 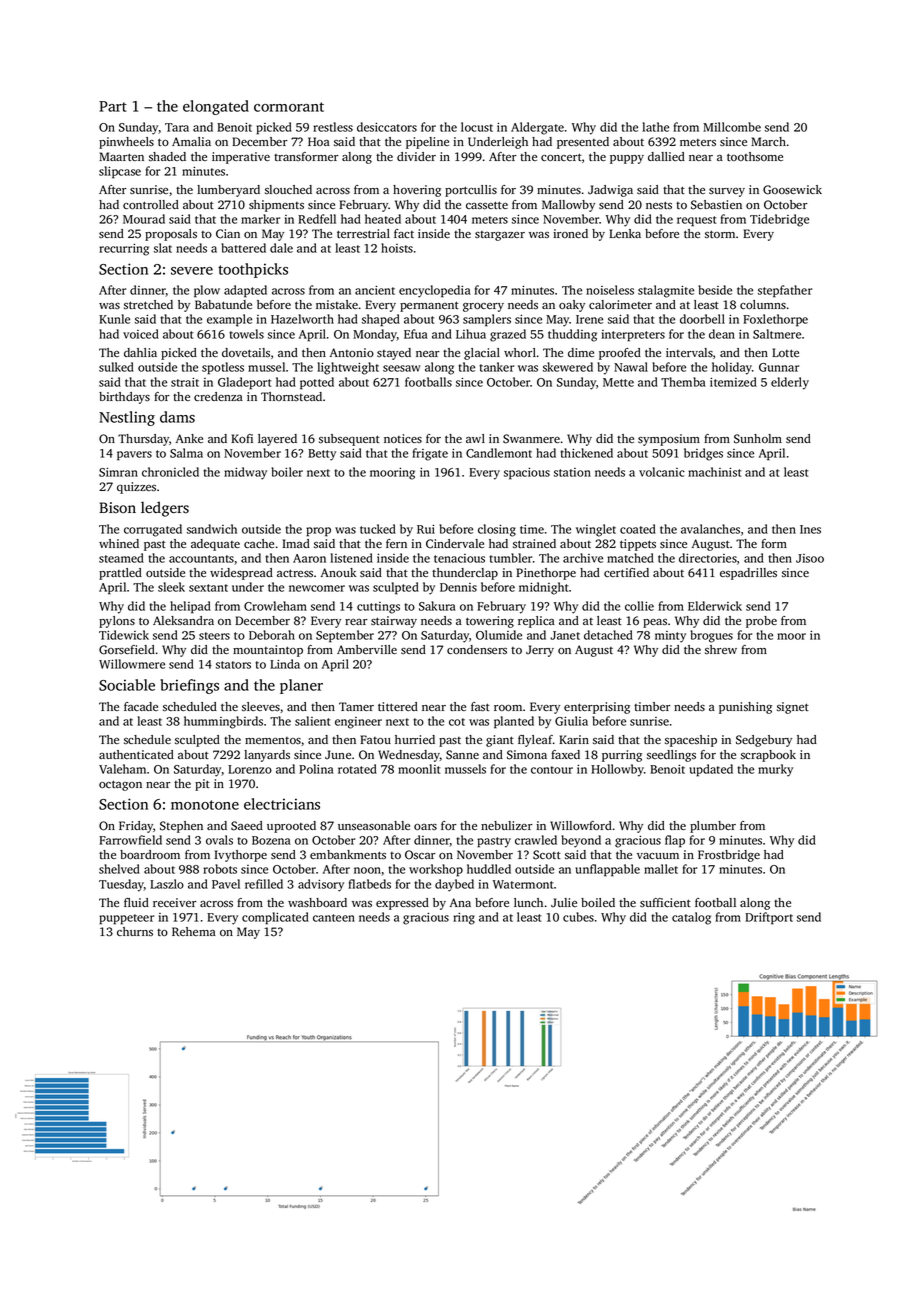 What do you see at coordinates (810, 558) in the image?
I see `Jisoo` at bounding box center [810, 558].
